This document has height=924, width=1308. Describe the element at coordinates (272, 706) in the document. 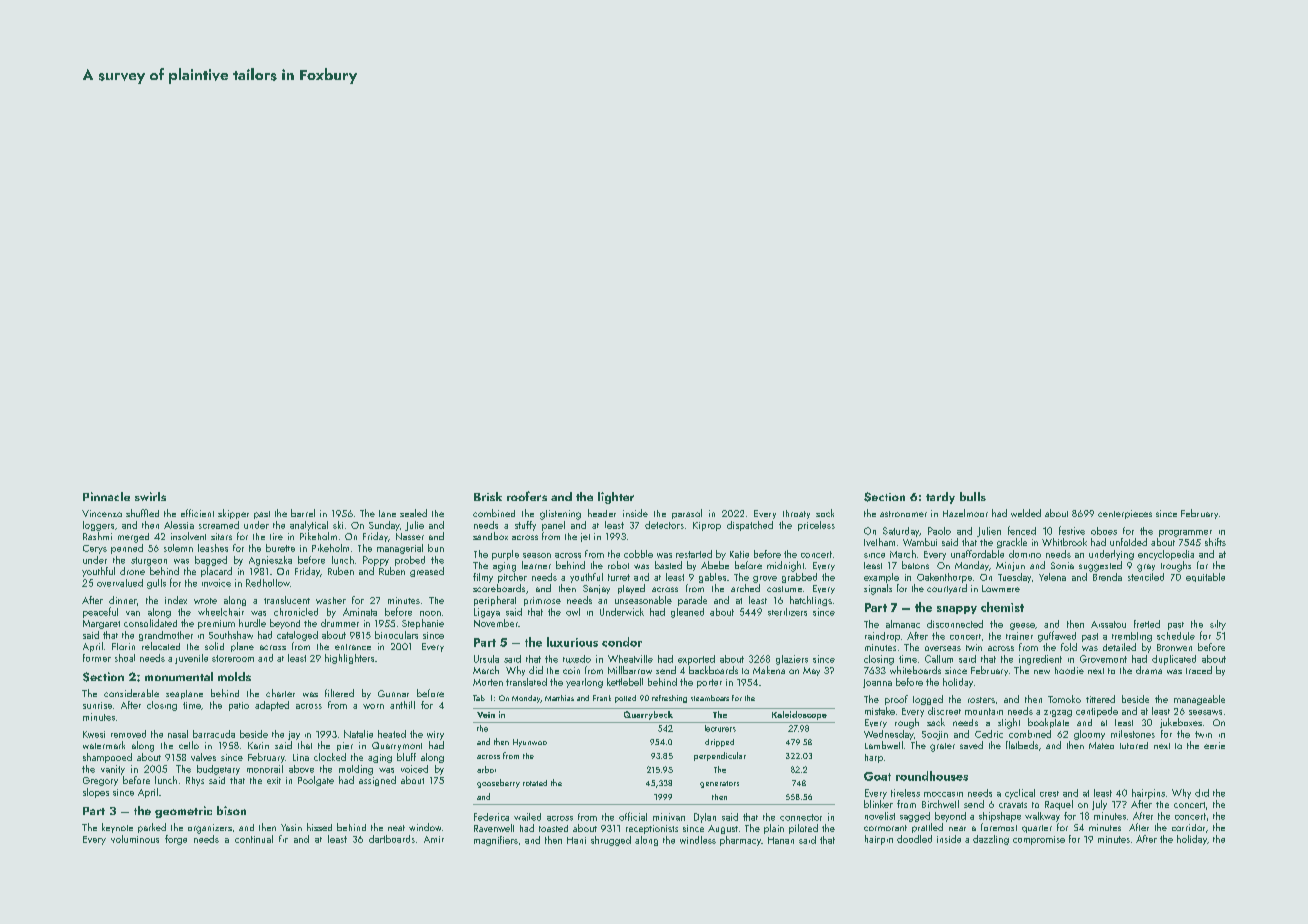

I see `adapted` at that location.
